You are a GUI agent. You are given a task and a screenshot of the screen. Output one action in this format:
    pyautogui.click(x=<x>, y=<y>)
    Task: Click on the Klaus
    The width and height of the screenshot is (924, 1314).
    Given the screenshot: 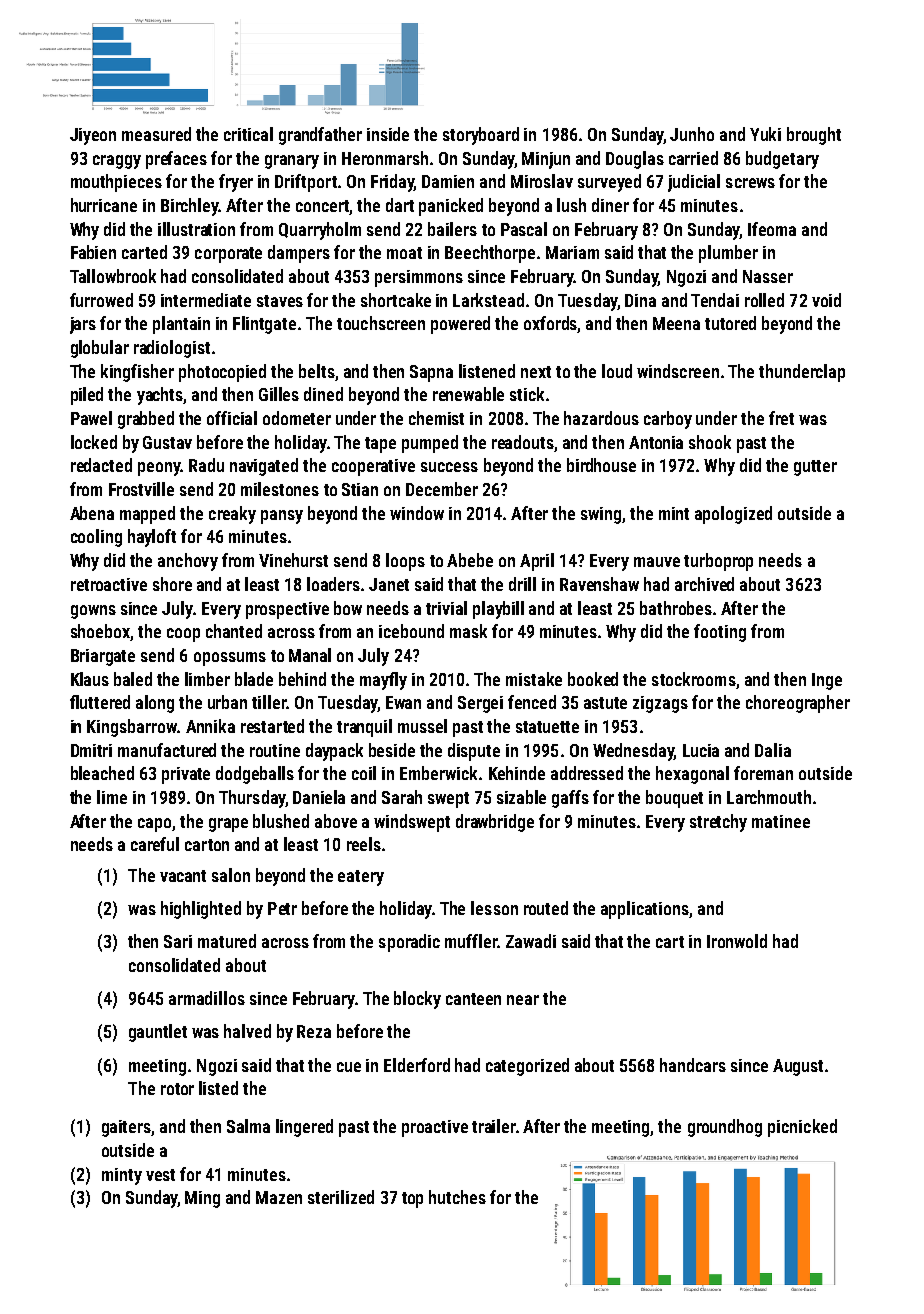 What is the action you would take?
    pyautogui.click(x=90, y=679)
